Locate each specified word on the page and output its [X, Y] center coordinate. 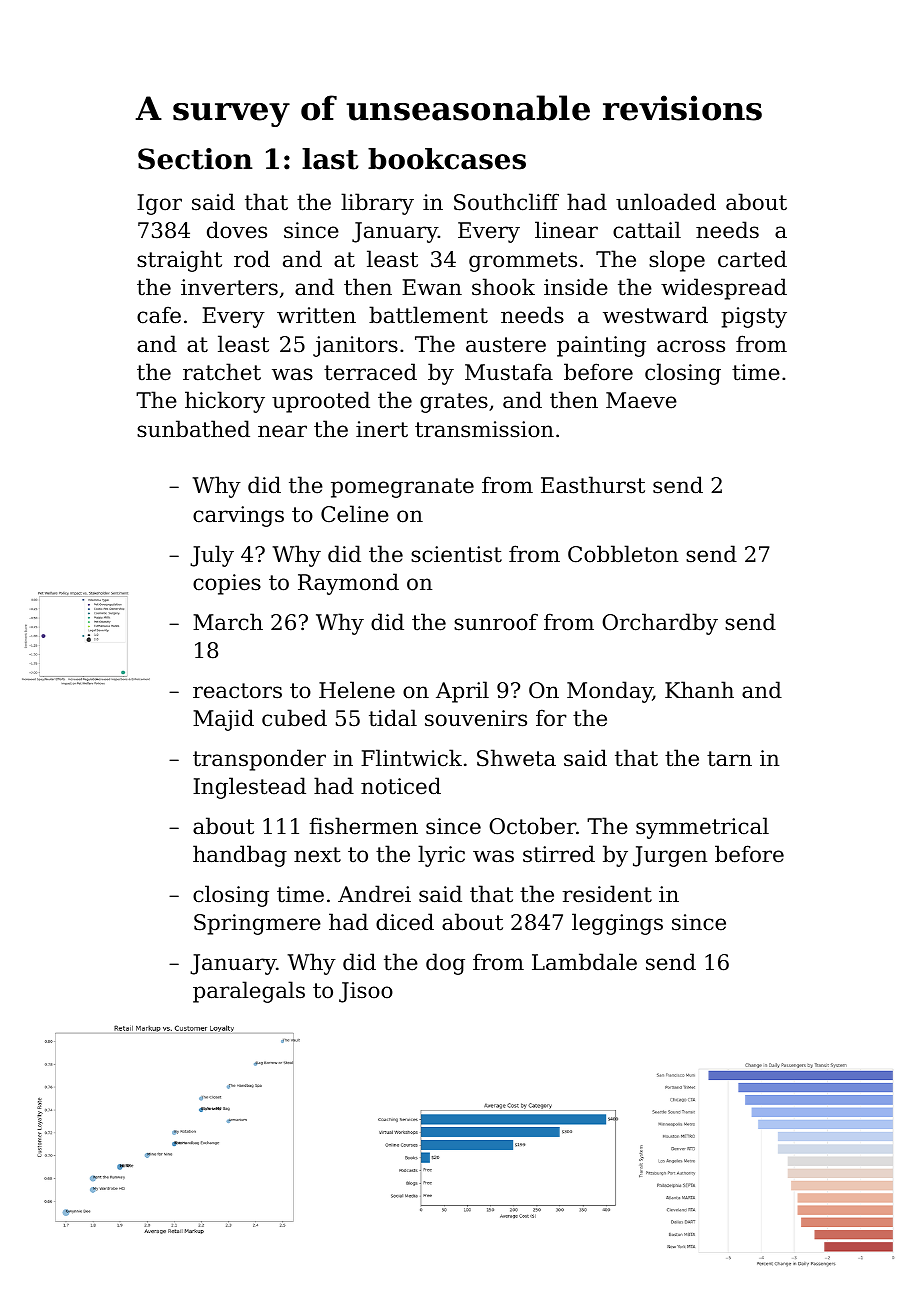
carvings [238, 516]
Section [195, 159]
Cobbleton [623, 554]
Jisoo [366, 992]
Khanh [699, 690]
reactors [237, 691]
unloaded [666, 202]
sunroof [496, 622]
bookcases [447, 159]
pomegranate [402, 488]
